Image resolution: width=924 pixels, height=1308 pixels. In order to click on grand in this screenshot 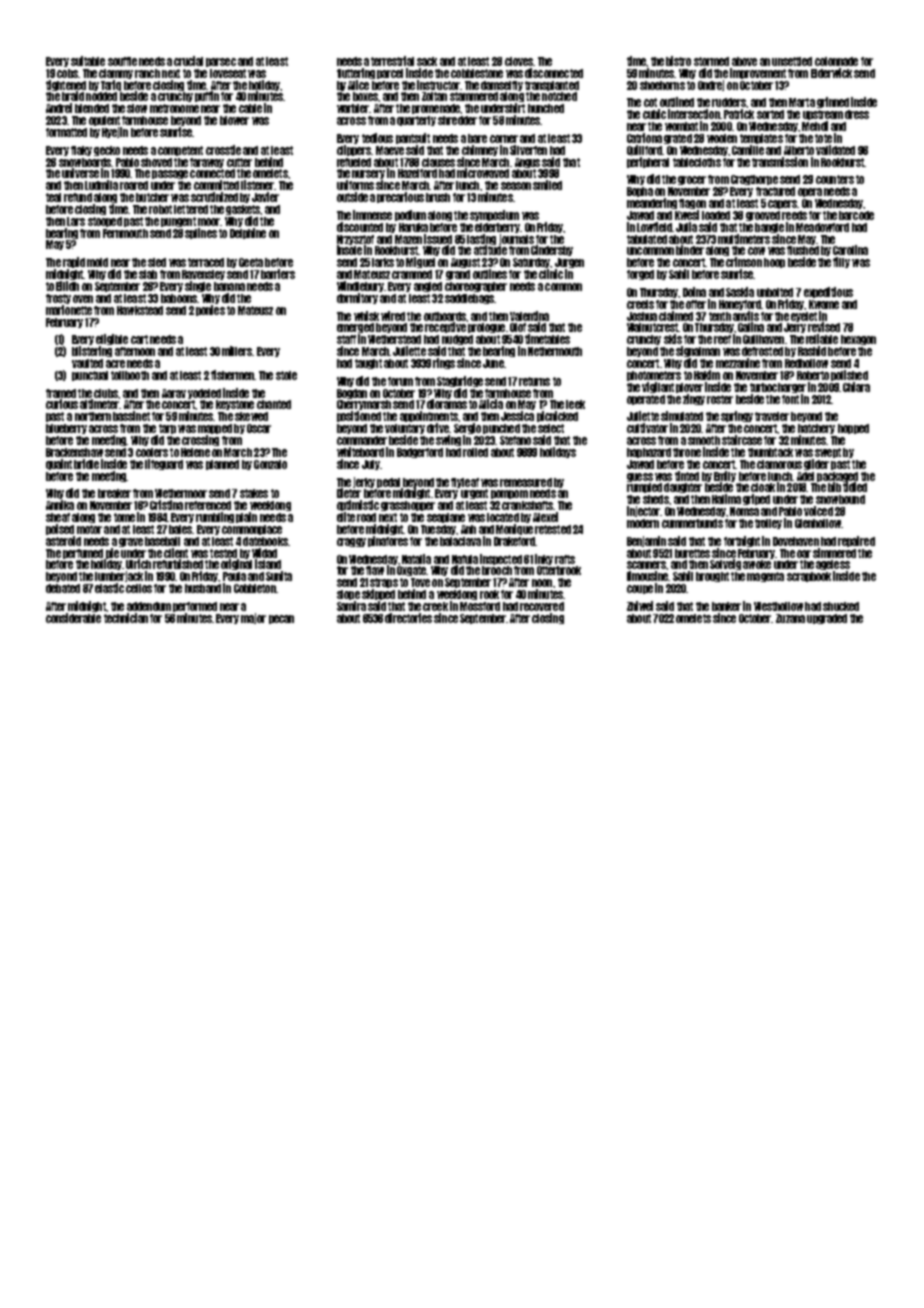, I will do `click(458, 275)`.
